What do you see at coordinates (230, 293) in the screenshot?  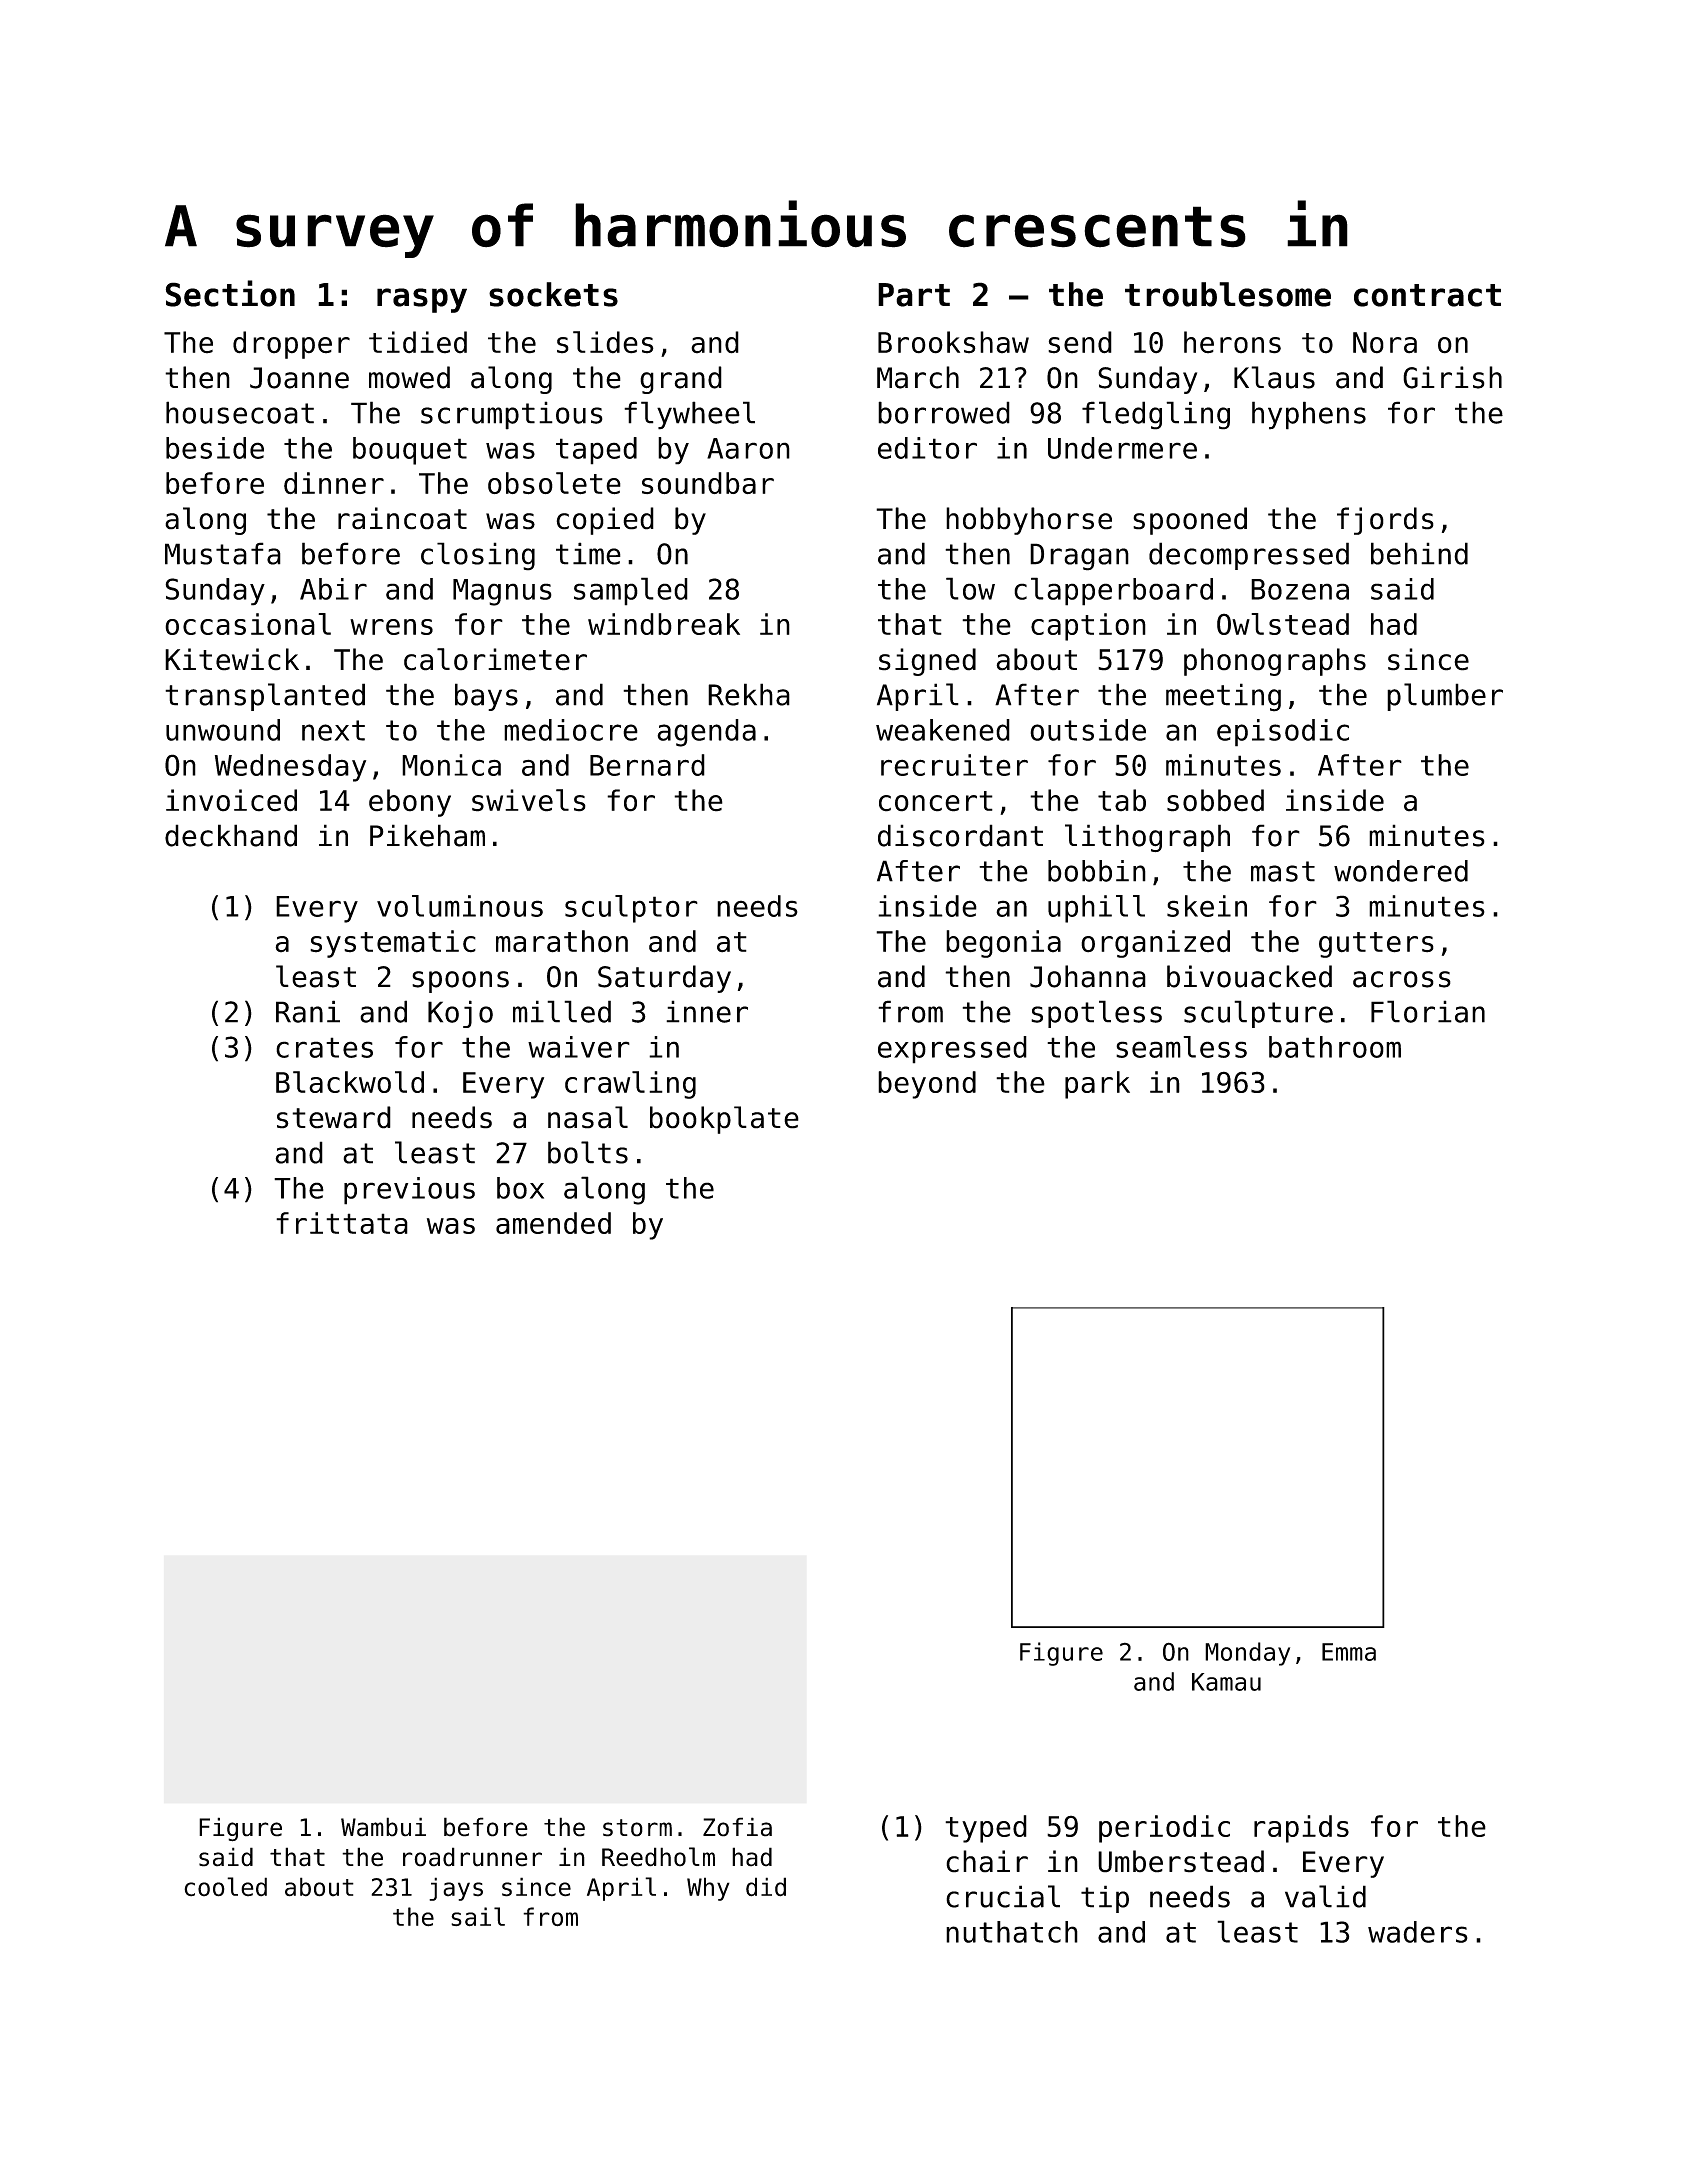 I see `Section` at bounding box center [230, 293].
